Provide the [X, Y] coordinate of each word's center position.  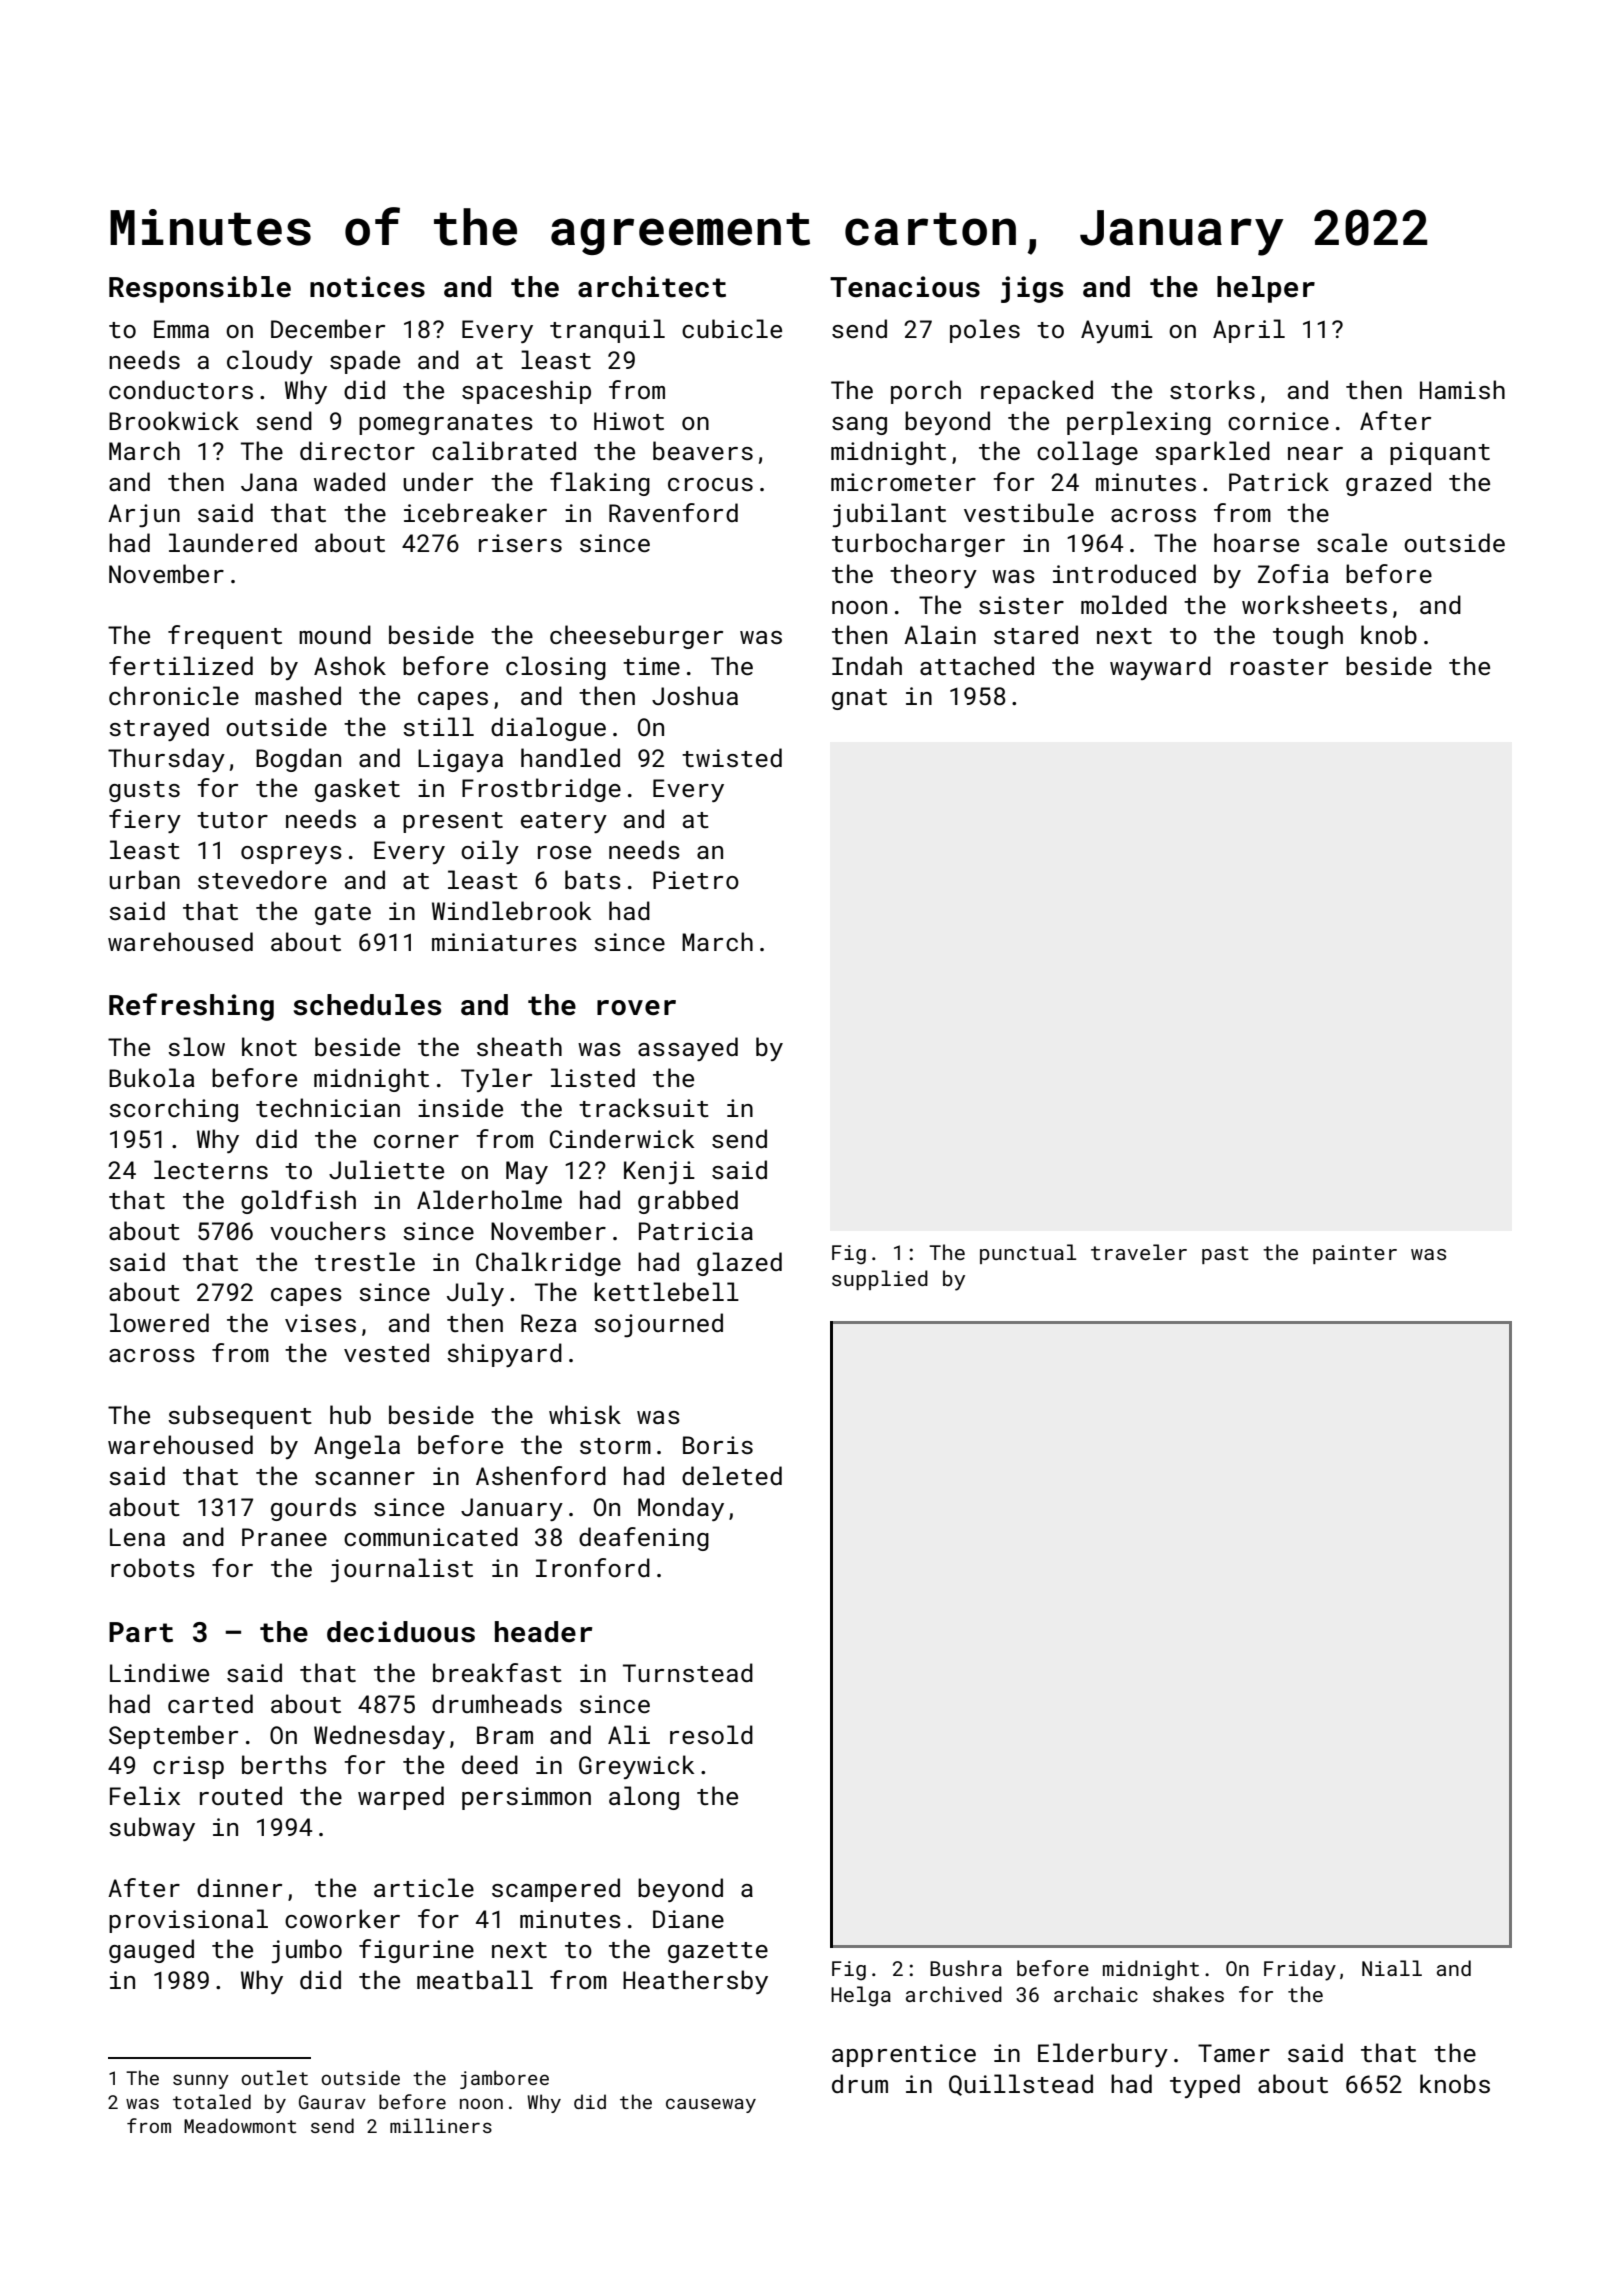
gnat [859, 699]
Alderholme [489, 1199]
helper [1266, 289]
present [453, 822]
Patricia [696, 1231]
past [1225, 1255]
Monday [681, 1509]
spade [365, 362]
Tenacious [905, 287]
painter [1355, 1254]
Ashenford [541, 1475]
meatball [475, 1979]
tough [1308, 637]
